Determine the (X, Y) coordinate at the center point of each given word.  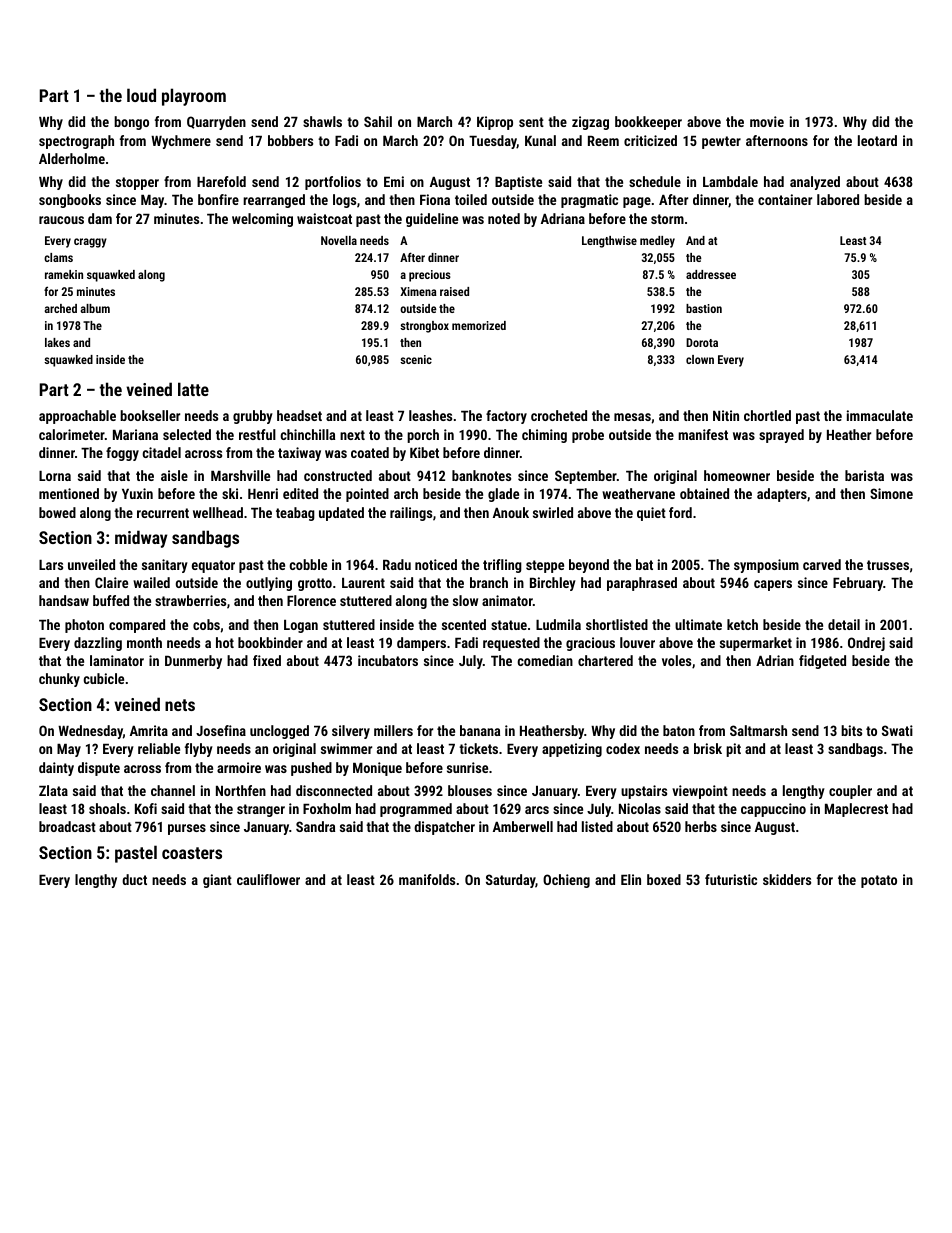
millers (393, 730)
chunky (59, 680)
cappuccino (773, 810)
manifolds (427, 879)
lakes (57, 342)
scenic (416, 359)
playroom (194, 97)
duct (134, 879)
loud (141, 95)
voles (676, 660)
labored (838, 199)
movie (767, 121)
